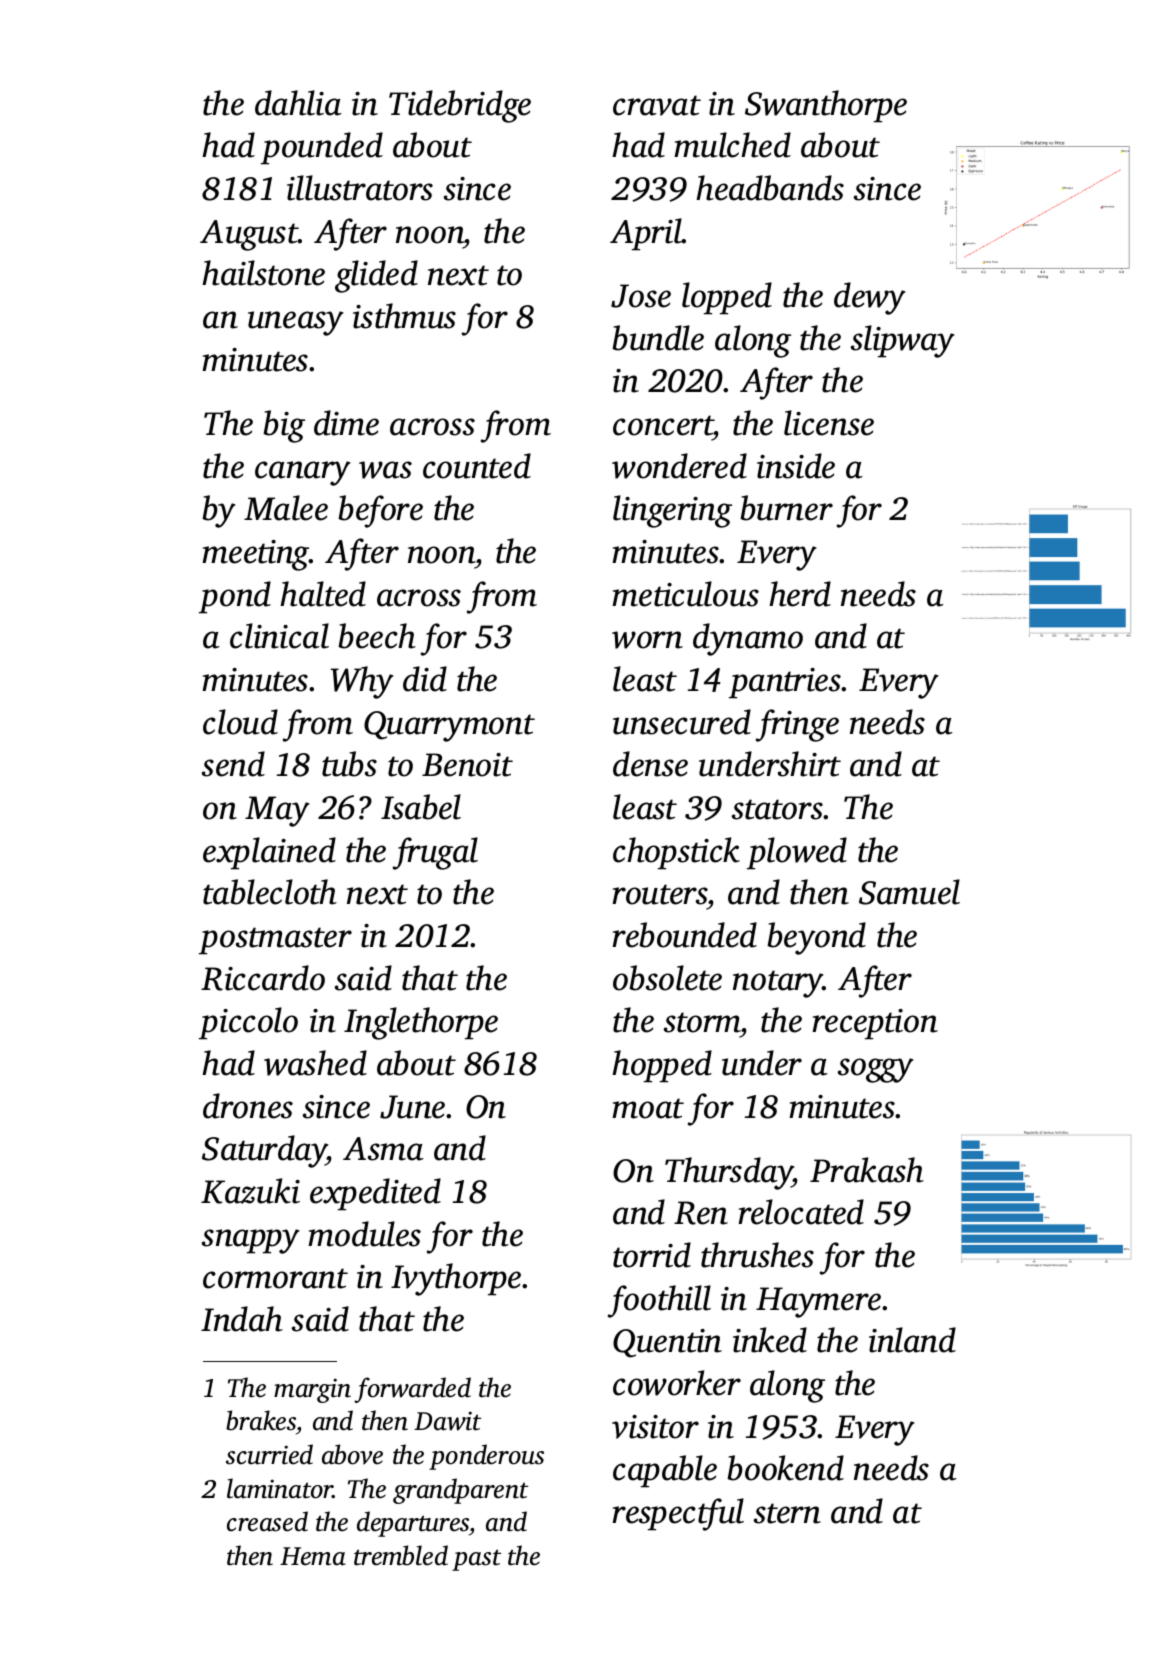 The height and width of the document is (1654, 1165). Describe the element at coordinates (477, 466) in the document. I see `counted` at that location.
